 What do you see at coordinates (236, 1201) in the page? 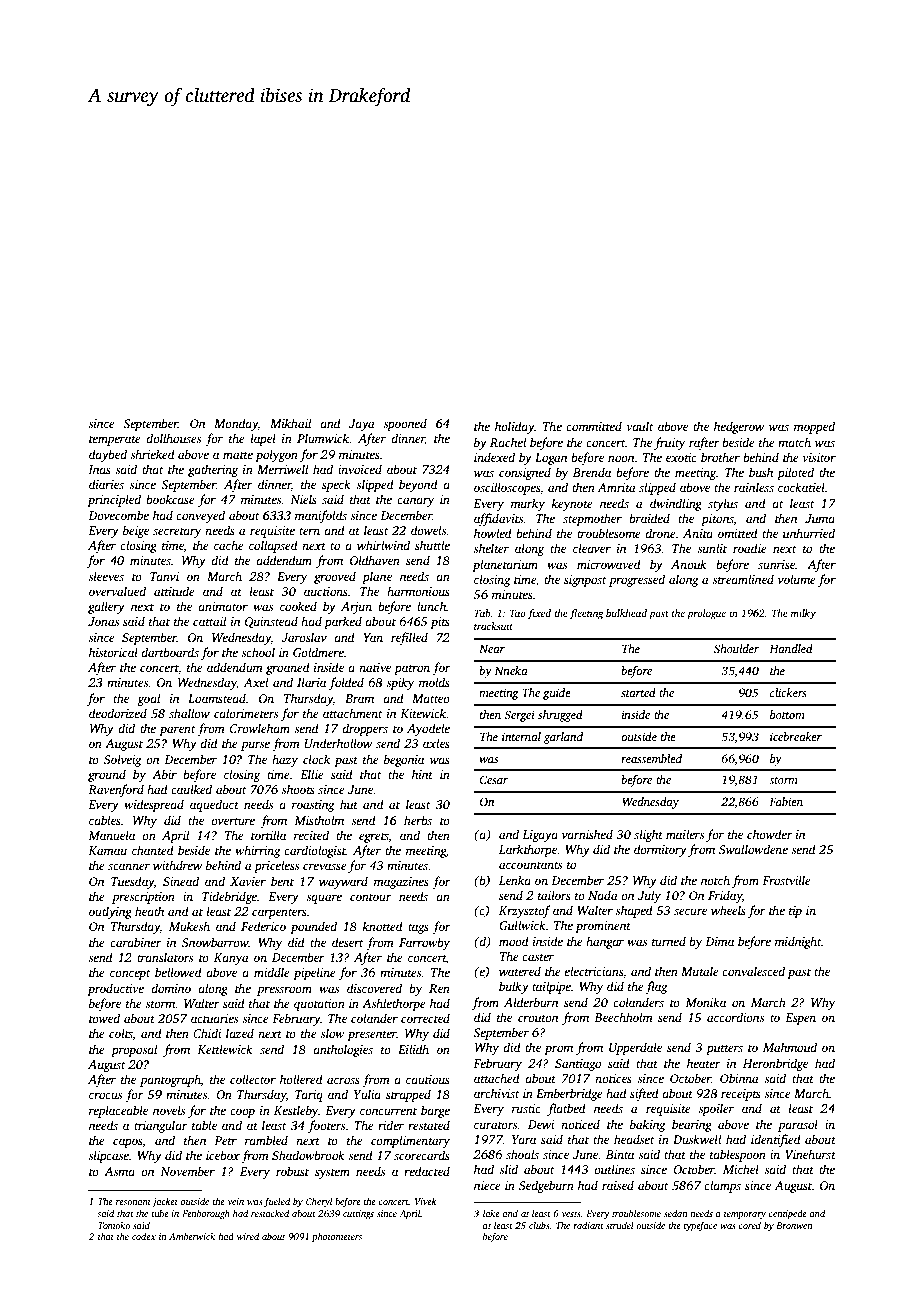
I see `vein` at bounding box center [236, 1201].
